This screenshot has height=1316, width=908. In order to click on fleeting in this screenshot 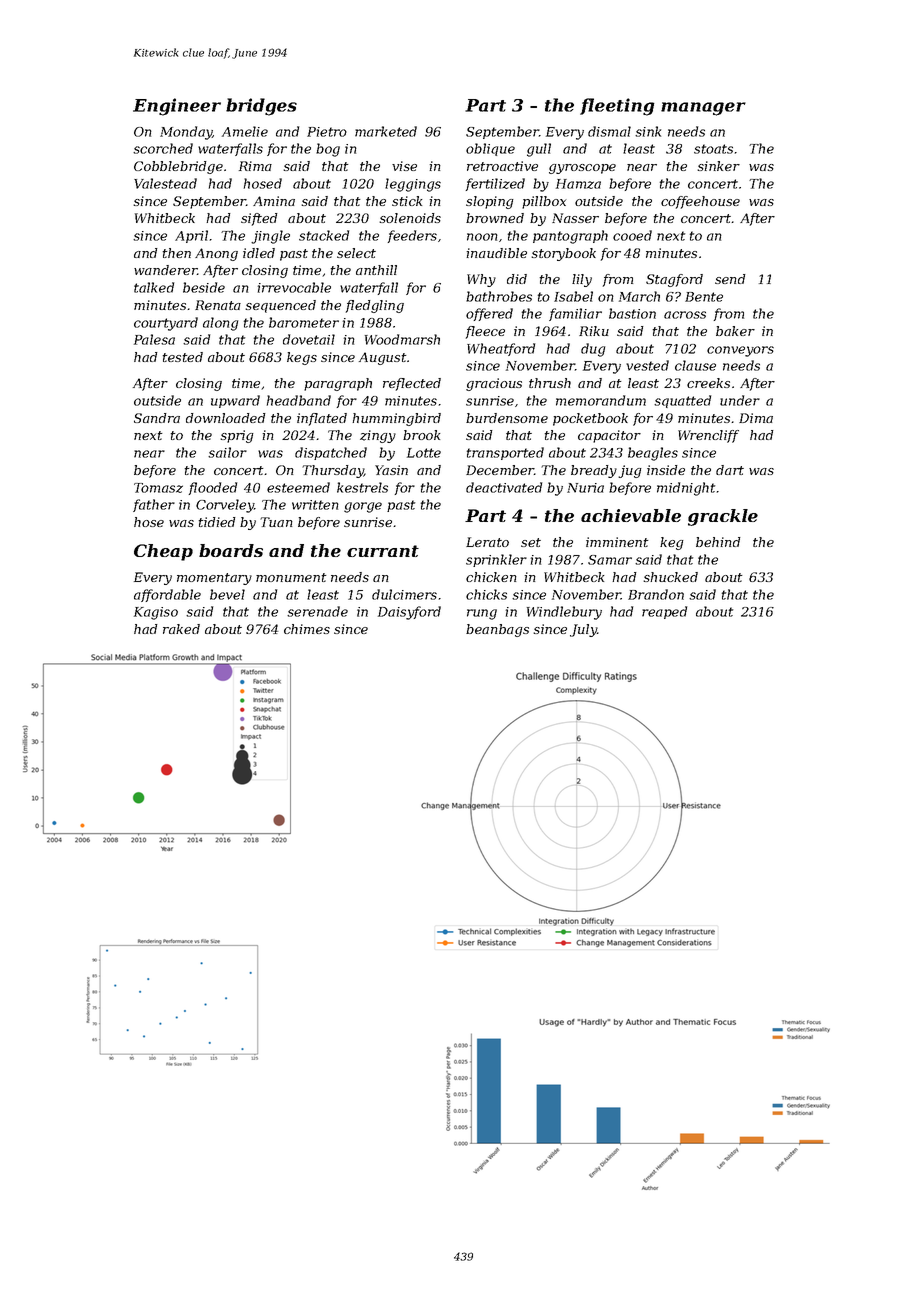, I will do `click(617, 107)`.
